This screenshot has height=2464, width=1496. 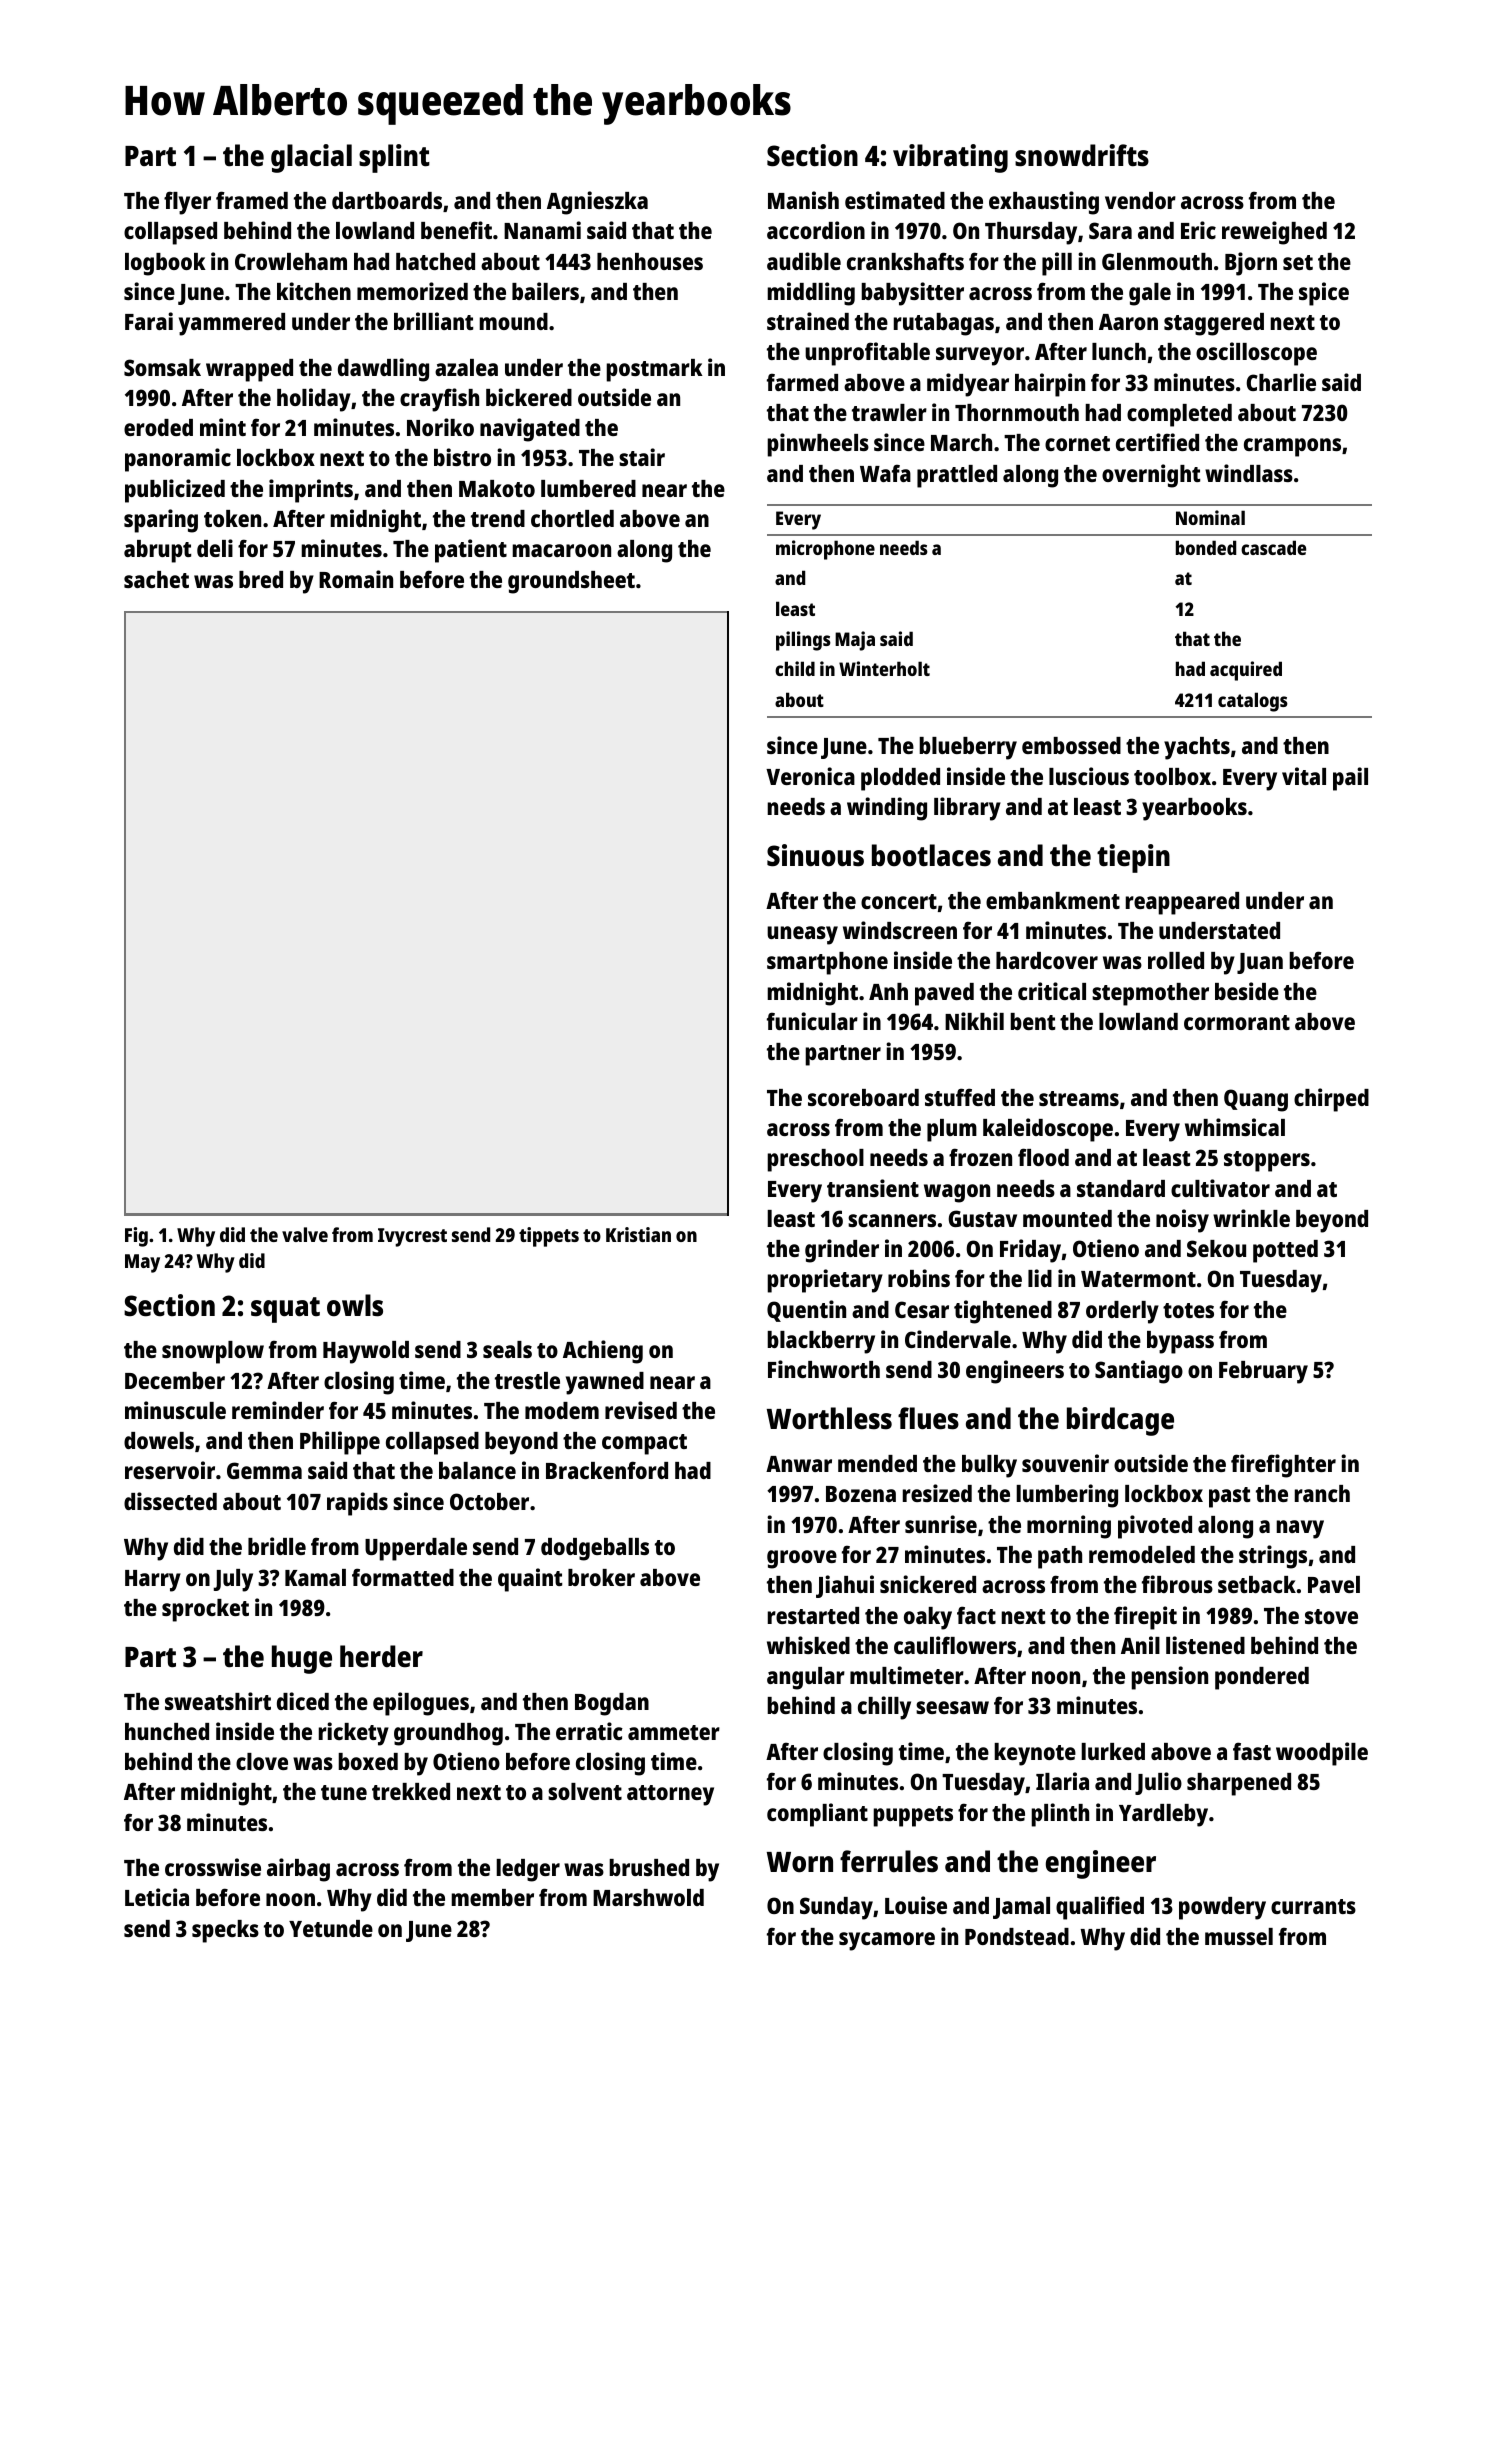 What do you see at coordinates (1017, 1936) in the screenshot?
I see `Pondstead` at bounding box center [1017, 1936].
